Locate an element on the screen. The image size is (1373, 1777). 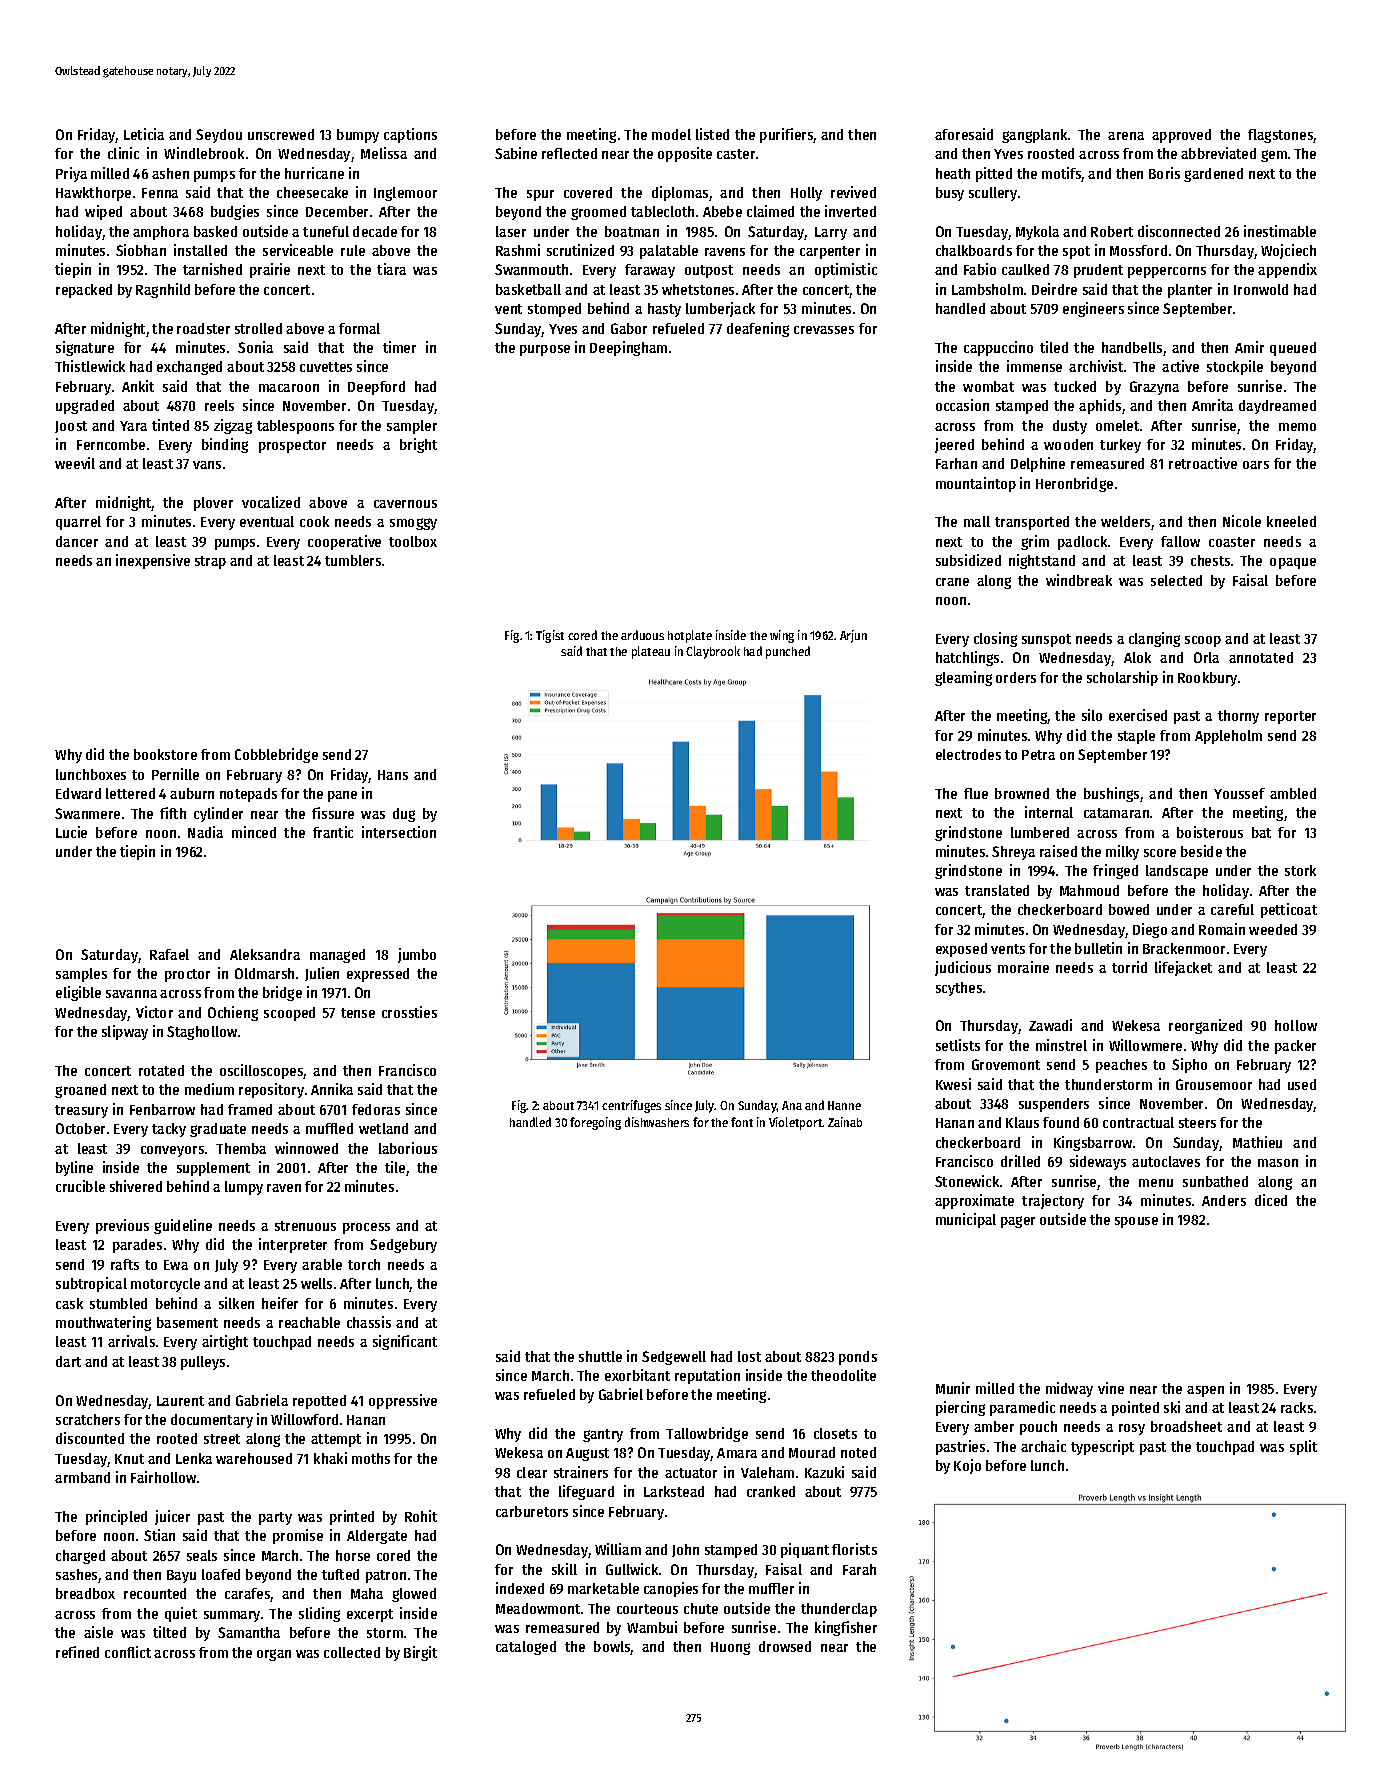
installed is located at coordinates (200, 250).
